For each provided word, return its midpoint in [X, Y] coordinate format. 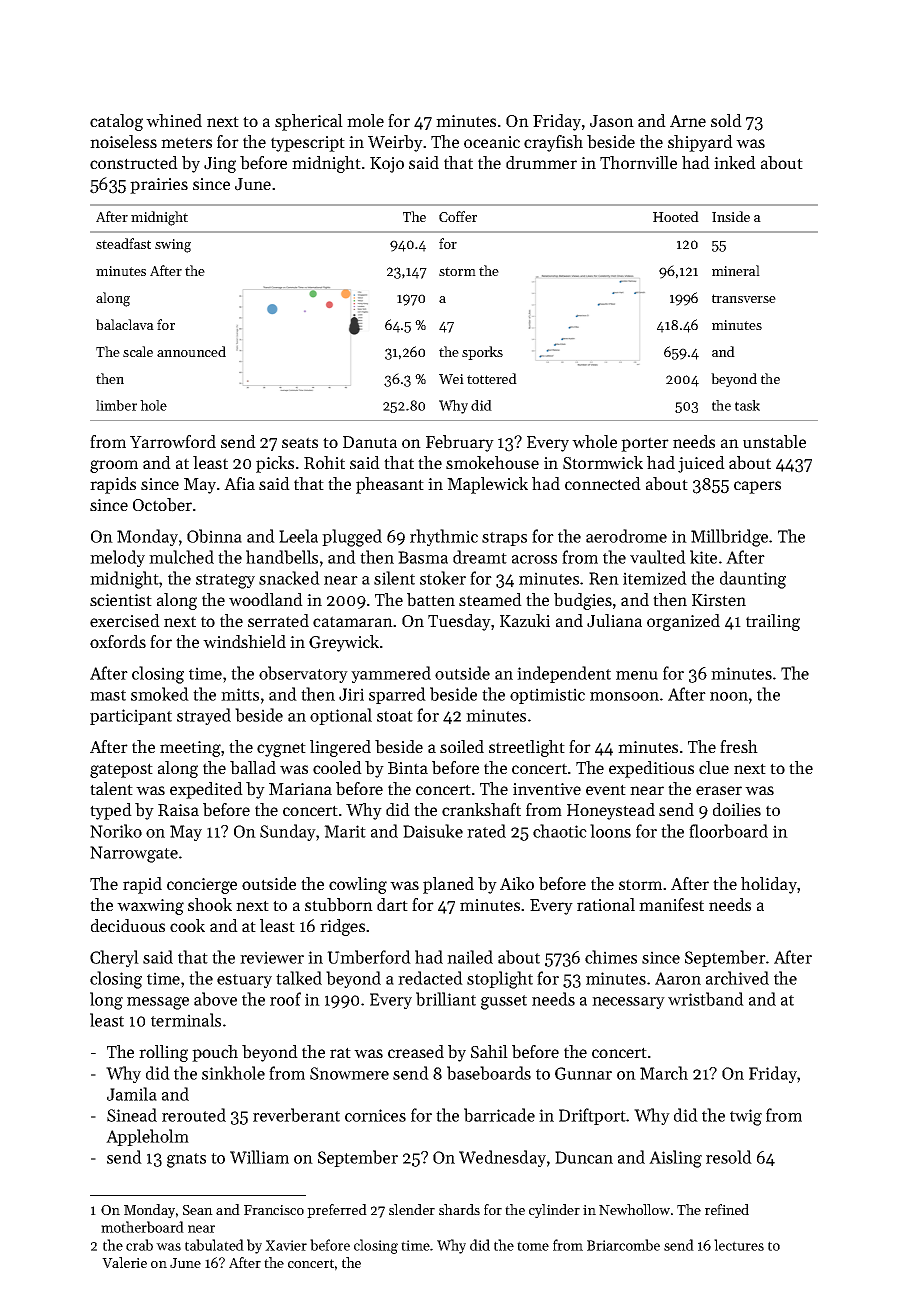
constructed [134, 162]
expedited [206, 790]
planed [448, 885]
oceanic [492, 142]
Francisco [274, 1210]
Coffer [458, 216]
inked [735, 162]
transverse [744, 298]
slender [412, 1209]
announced [191, 351]
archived [737, 978]
